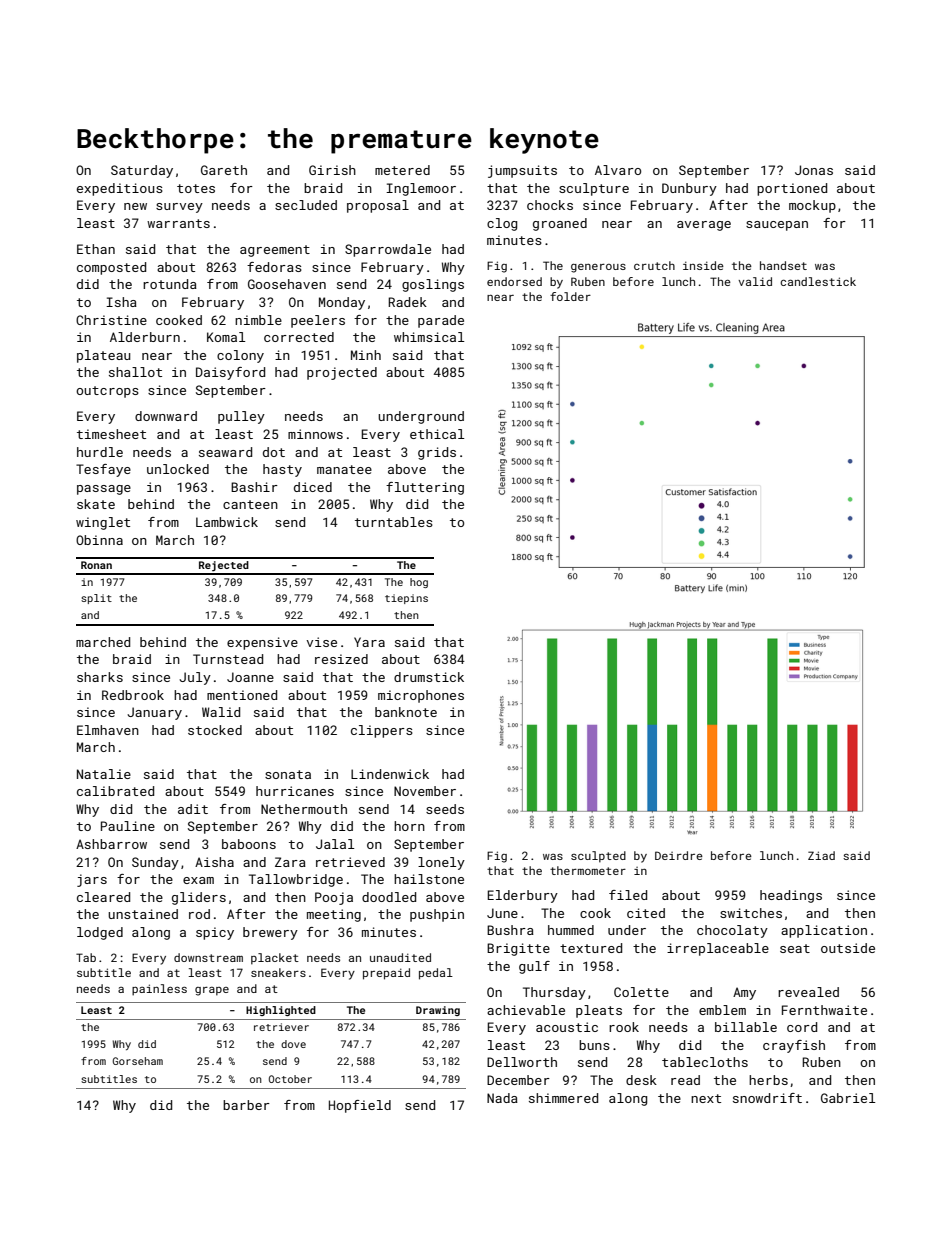 The height and width of the document is (1233, 952). What do you see at coordinates (115, 791) in the document?
I see `calibrated` at bounding box center [115, 791].
